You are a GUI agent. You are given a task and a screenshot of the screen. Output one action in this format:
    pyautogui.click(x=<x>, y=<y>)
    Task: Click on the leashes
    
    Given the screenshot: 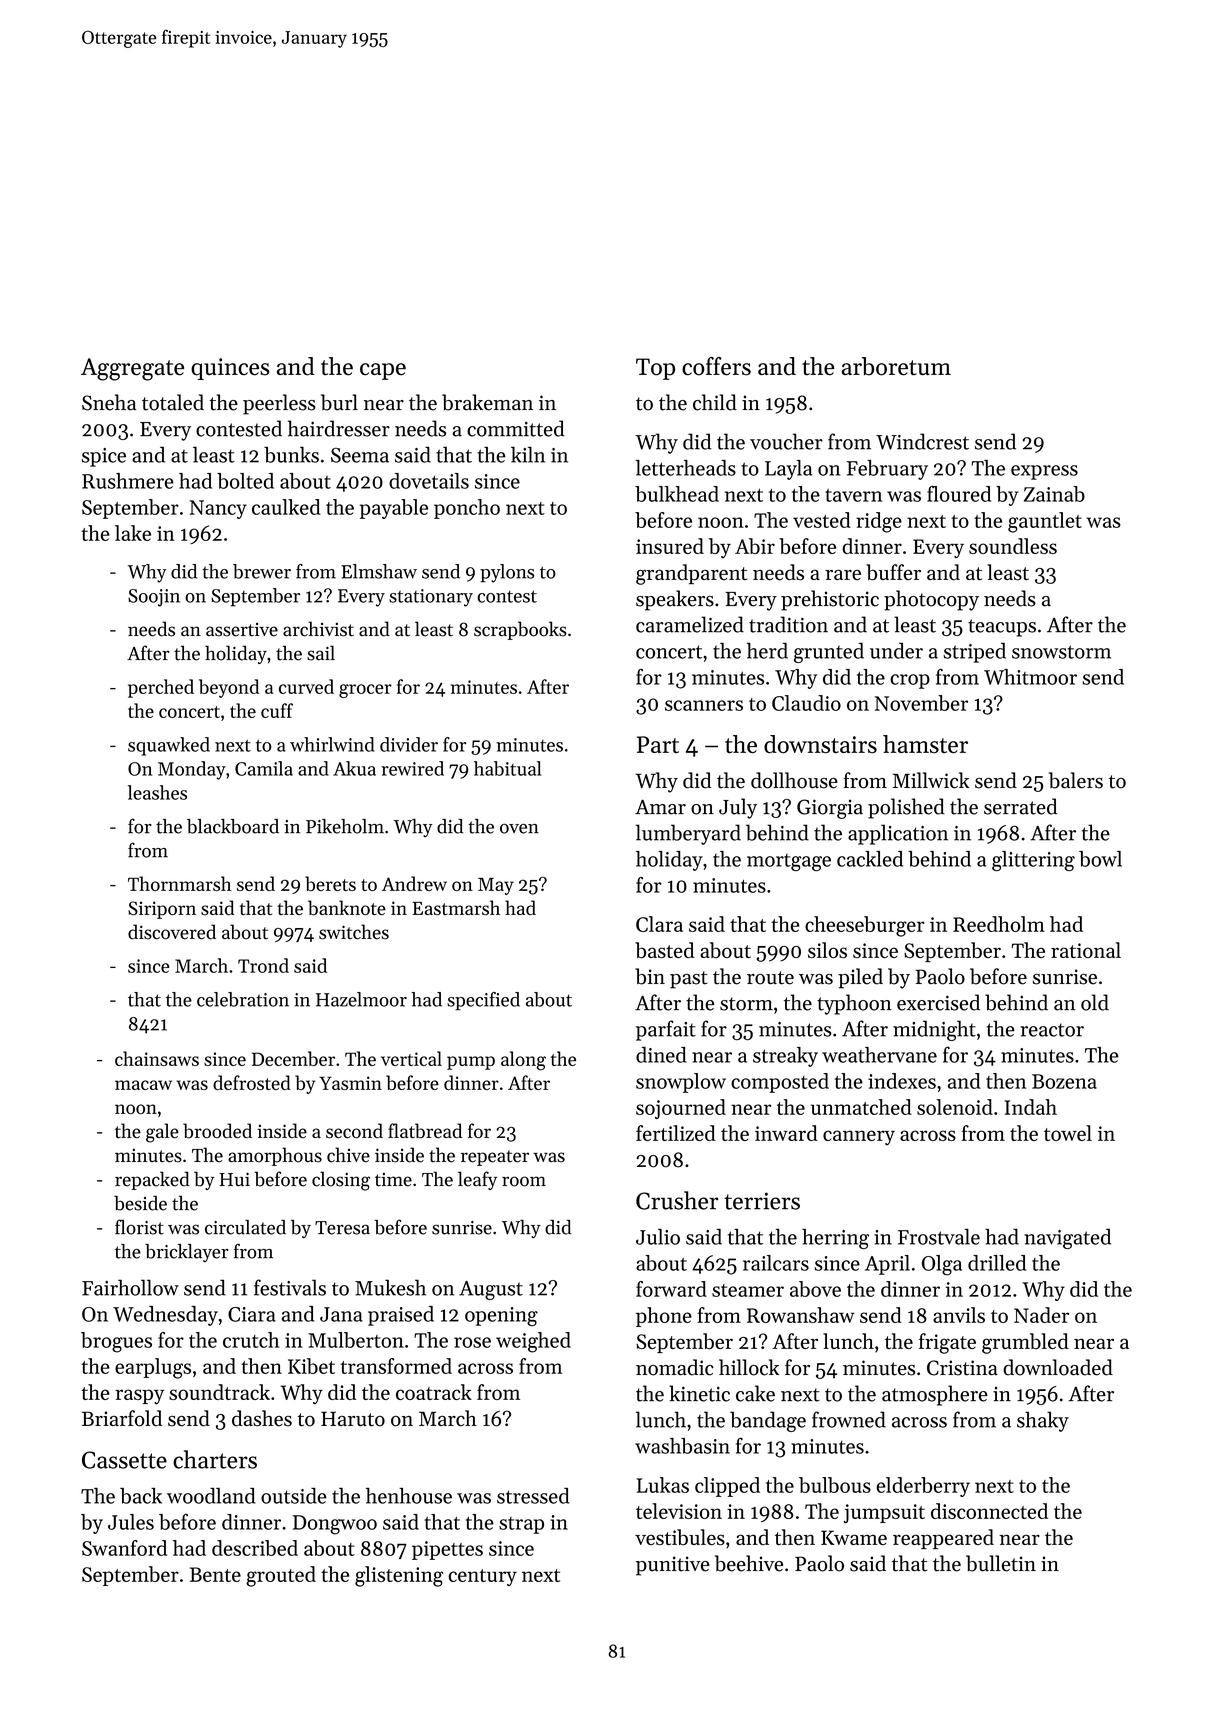 What is the action you would take?
    pyautogui.click(x=157, y=792)
